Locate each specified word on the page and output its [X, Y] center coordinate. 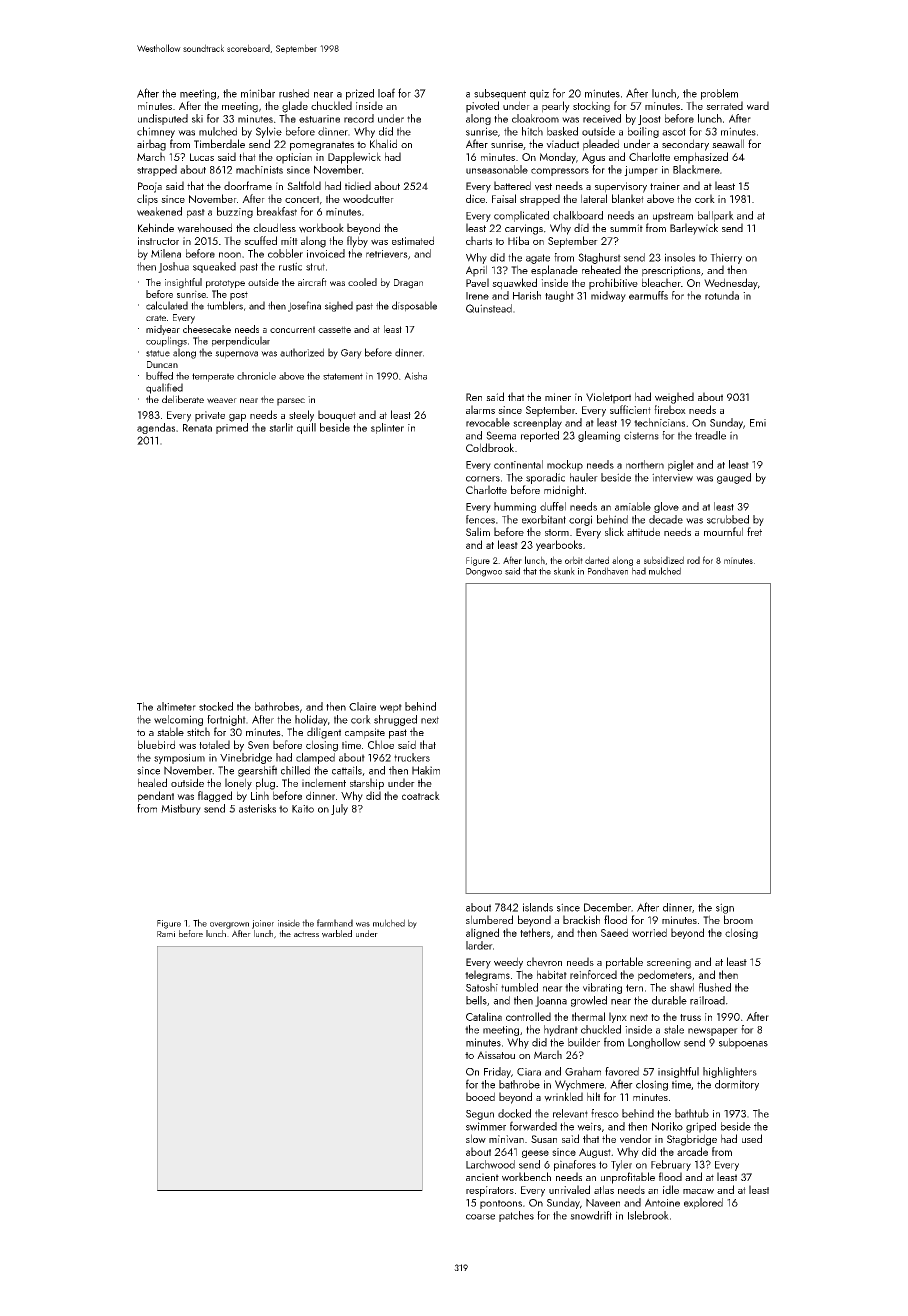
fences [480, 519]
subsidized [664, 560]
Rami [166, 934]
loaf [386, 93]
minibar [258, 93]
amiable [633, 506]
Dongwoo [484, 572]
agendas [156, 428]
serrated [724, 105]
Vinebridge [246, 758]
